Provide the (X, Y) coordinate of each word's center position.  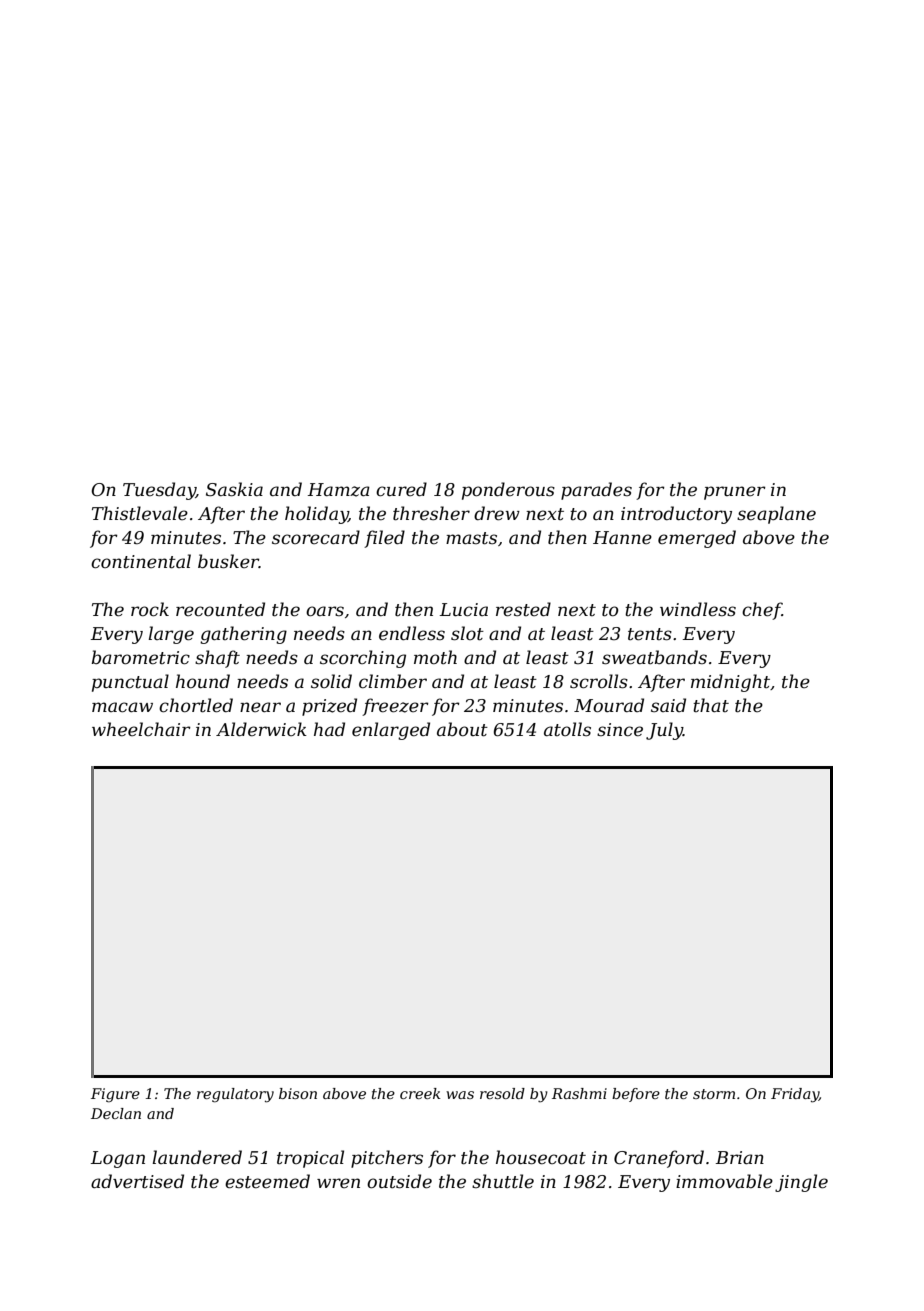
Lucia (464, 610)
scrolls (599, 681)
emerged (697, 539)
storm (714, 1094)
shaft (217, 659)
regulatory (235, 1095)
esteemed (267, 1181)
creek (420, 1093)
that (711, 705)
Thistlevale (140, 513)
